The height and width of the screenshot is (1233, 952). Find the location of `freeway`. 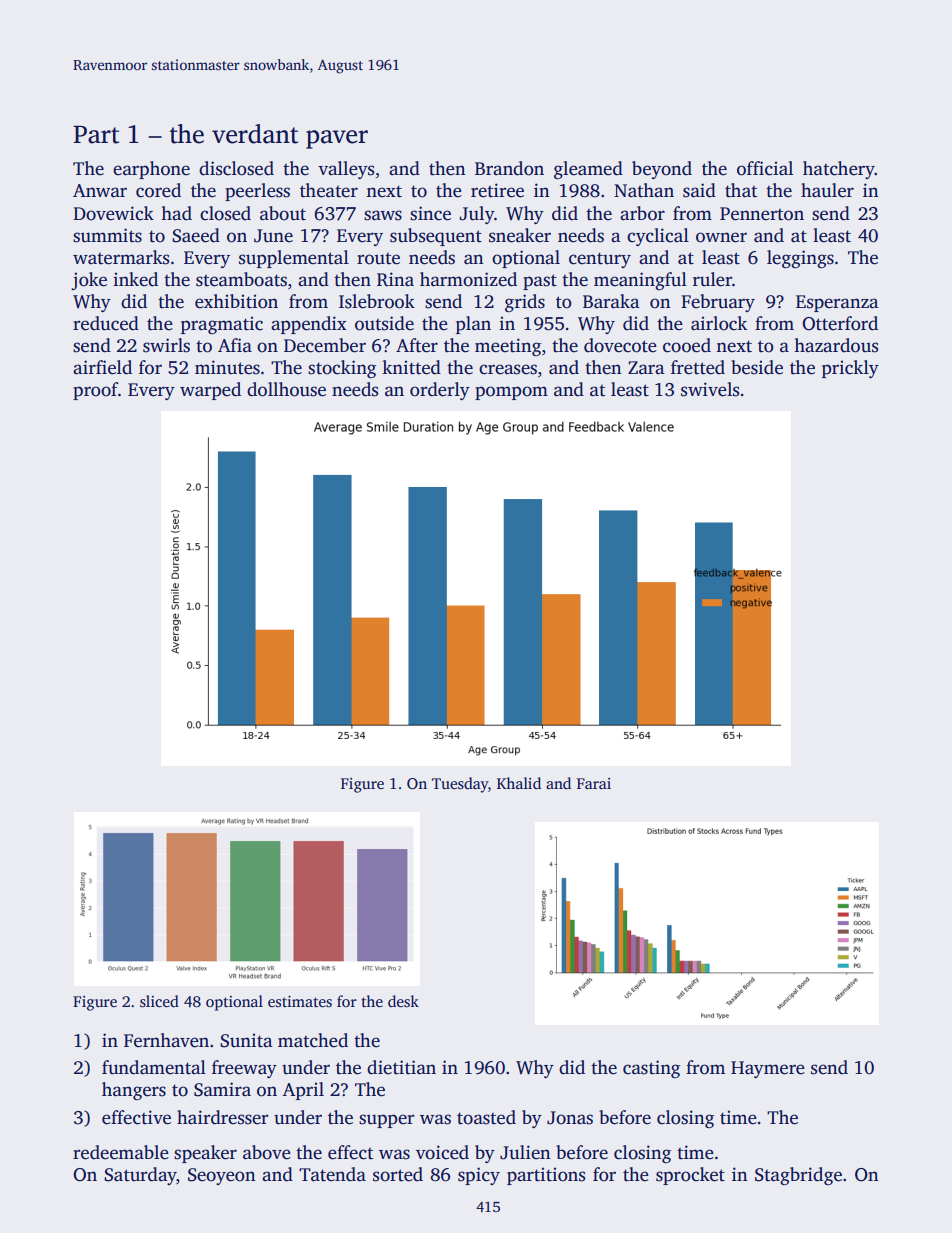

freeway is located at coordinates (244, 1069).
